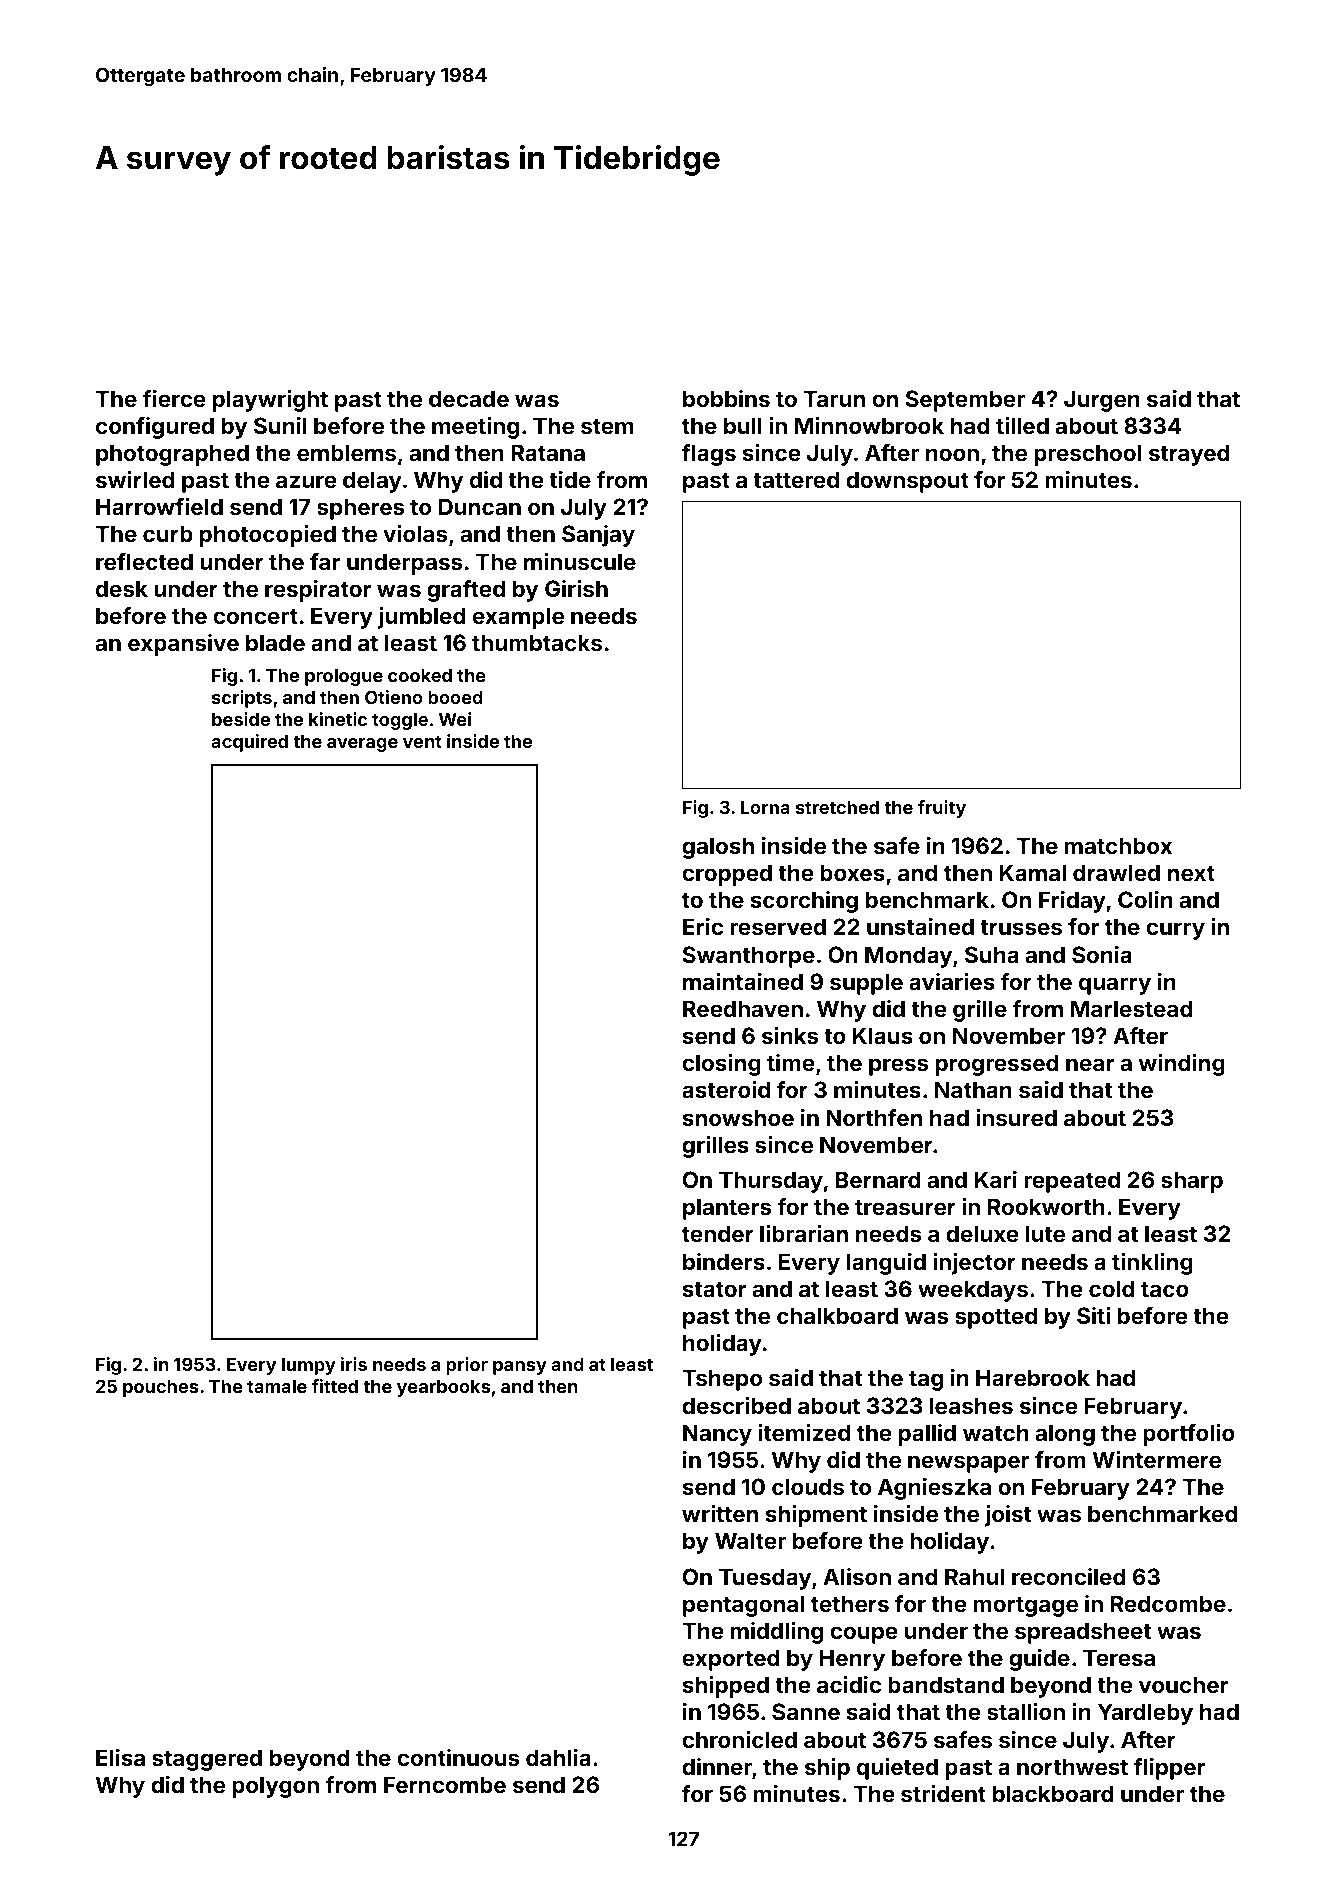  Describe the element at coordinates (943, 1793) in the screenshot. I see `strident` at that location.
